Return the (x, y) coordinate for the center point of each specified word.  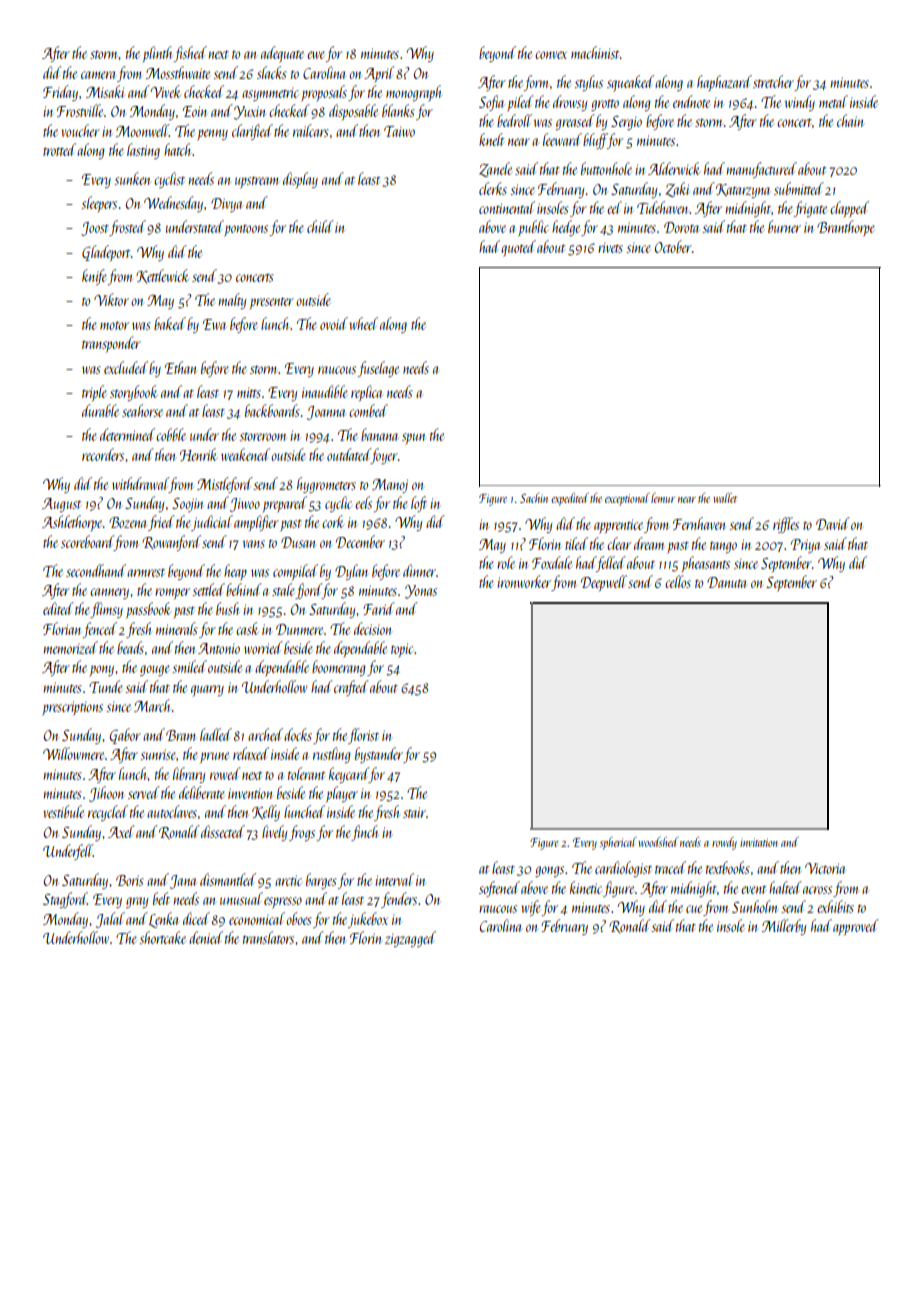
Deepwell (604, 583)
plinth (157, 54)
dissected (223, 831)
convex (550, 55)
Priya (806, 546)
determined (127, 434)
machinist (595, 52)
